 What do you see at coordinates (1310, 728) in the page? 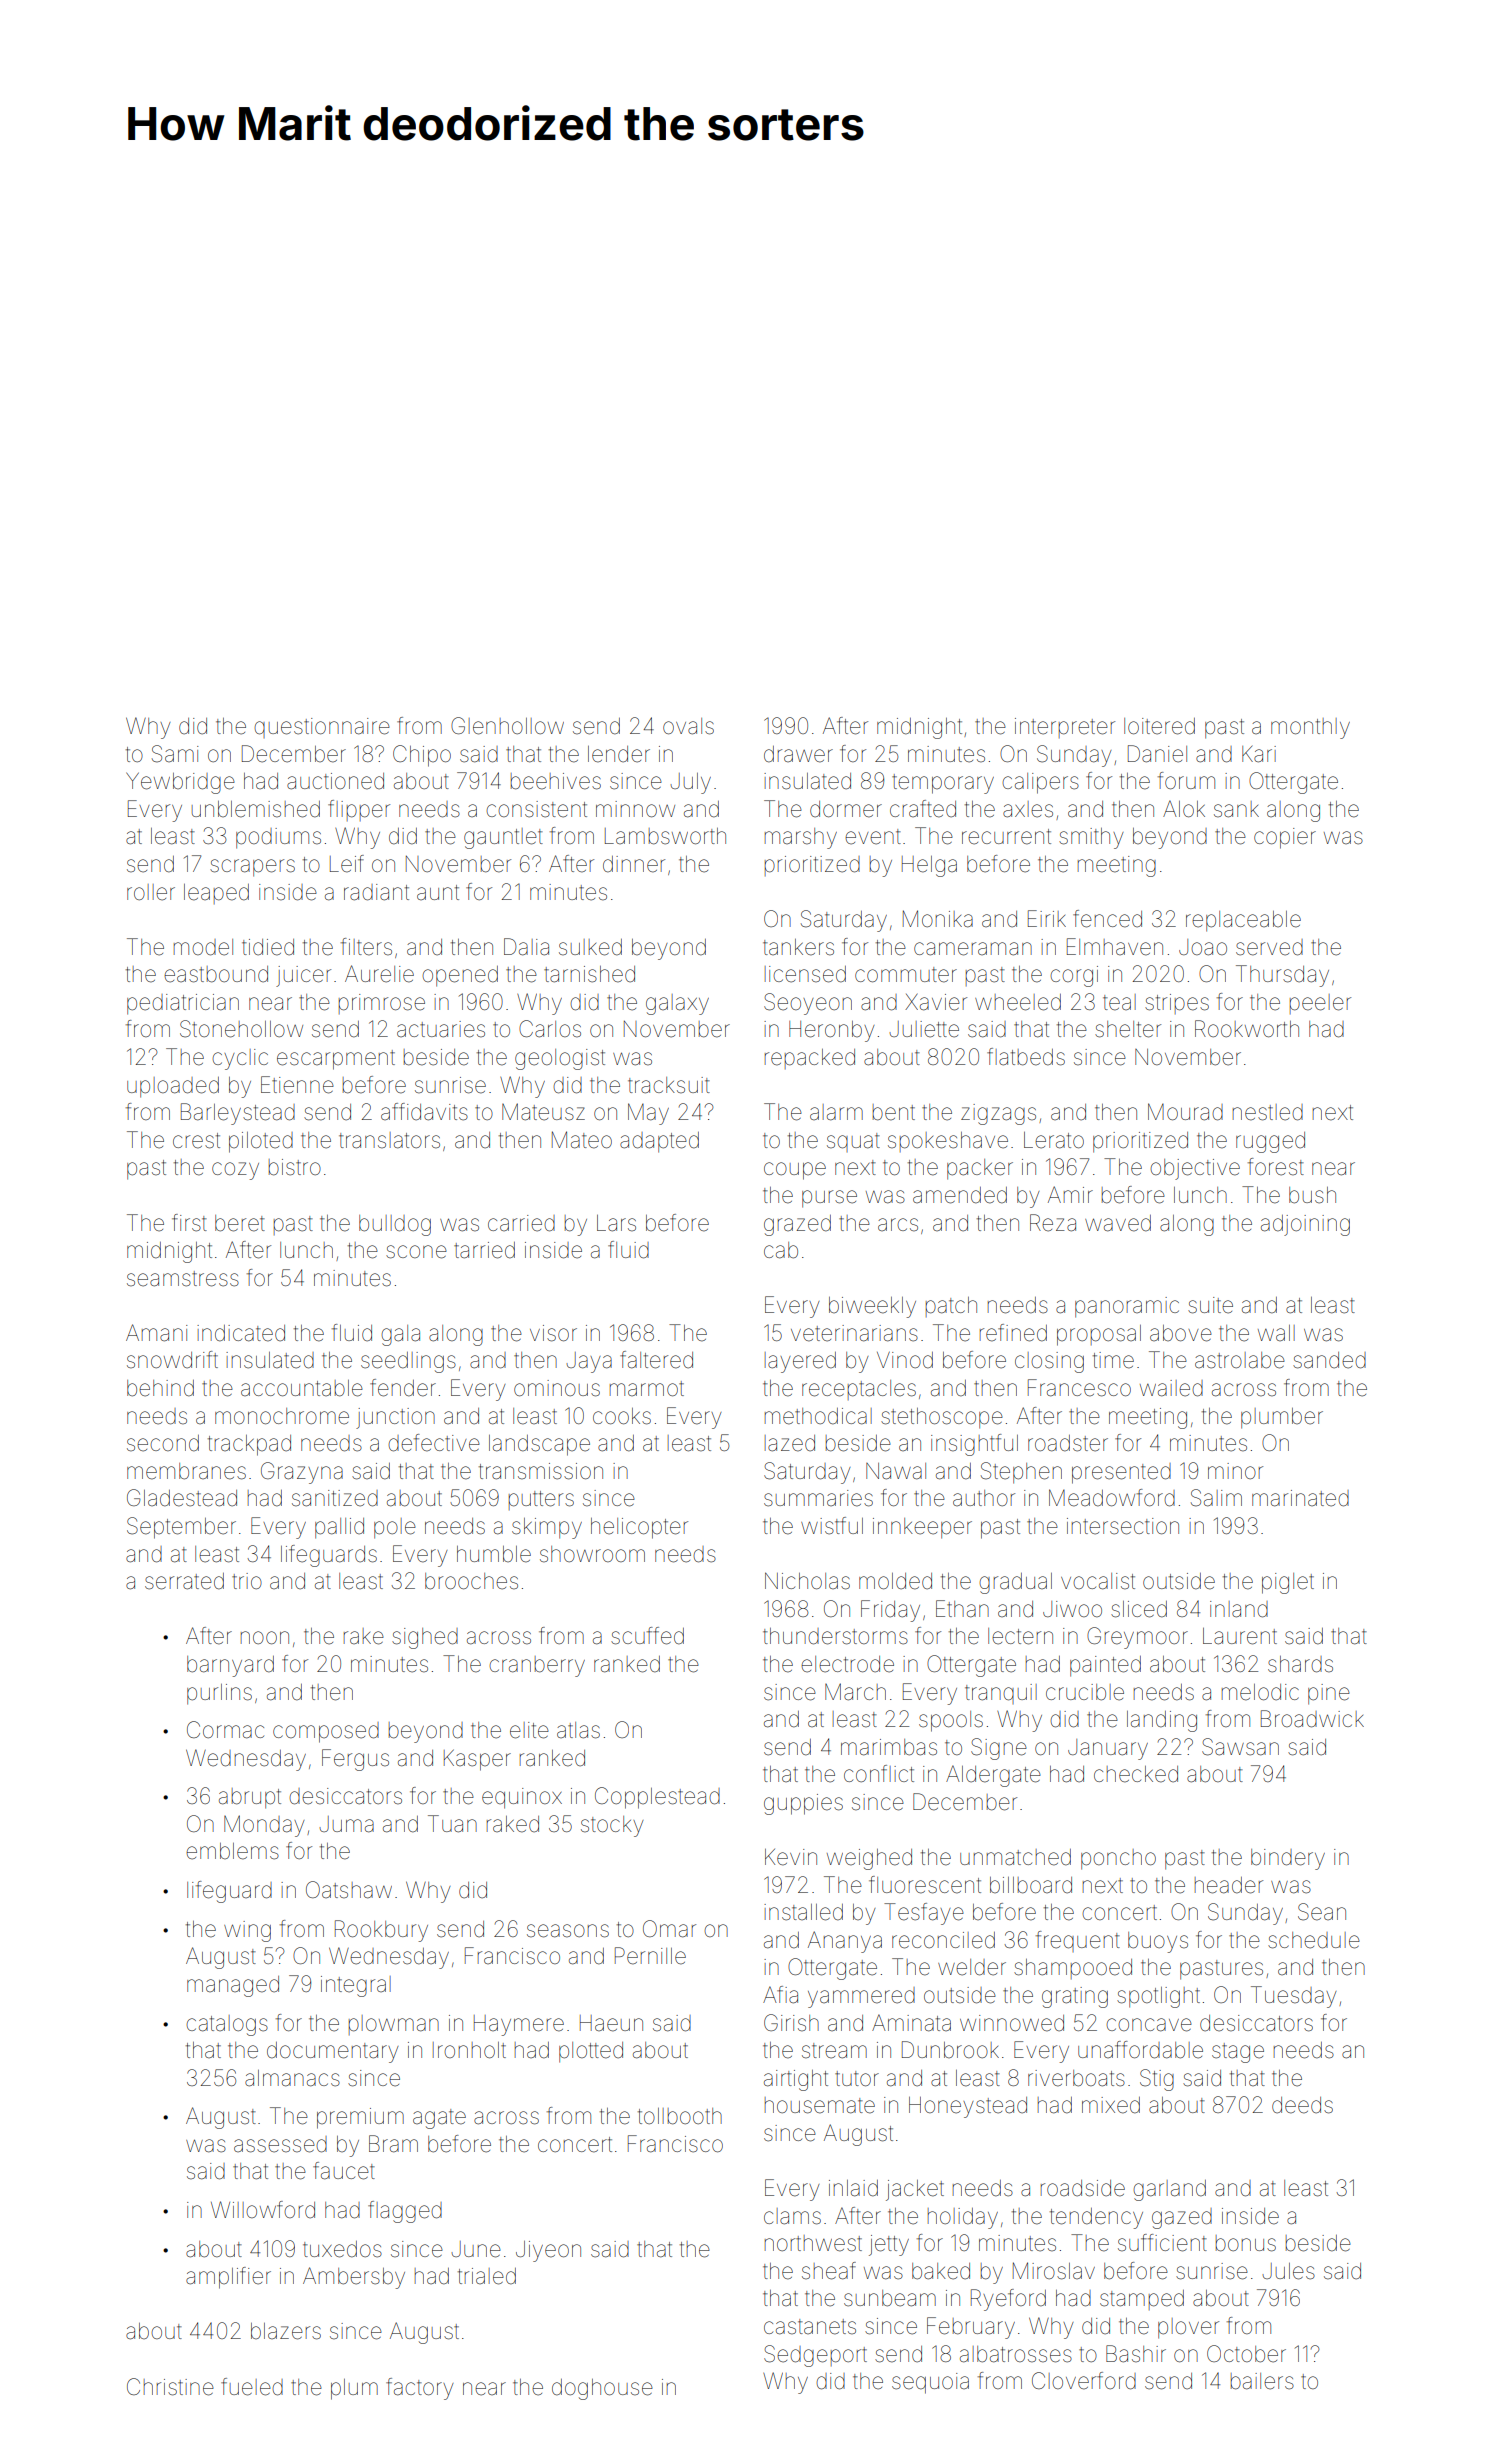
I see `monthly` at bounding box center [1310, 728].
